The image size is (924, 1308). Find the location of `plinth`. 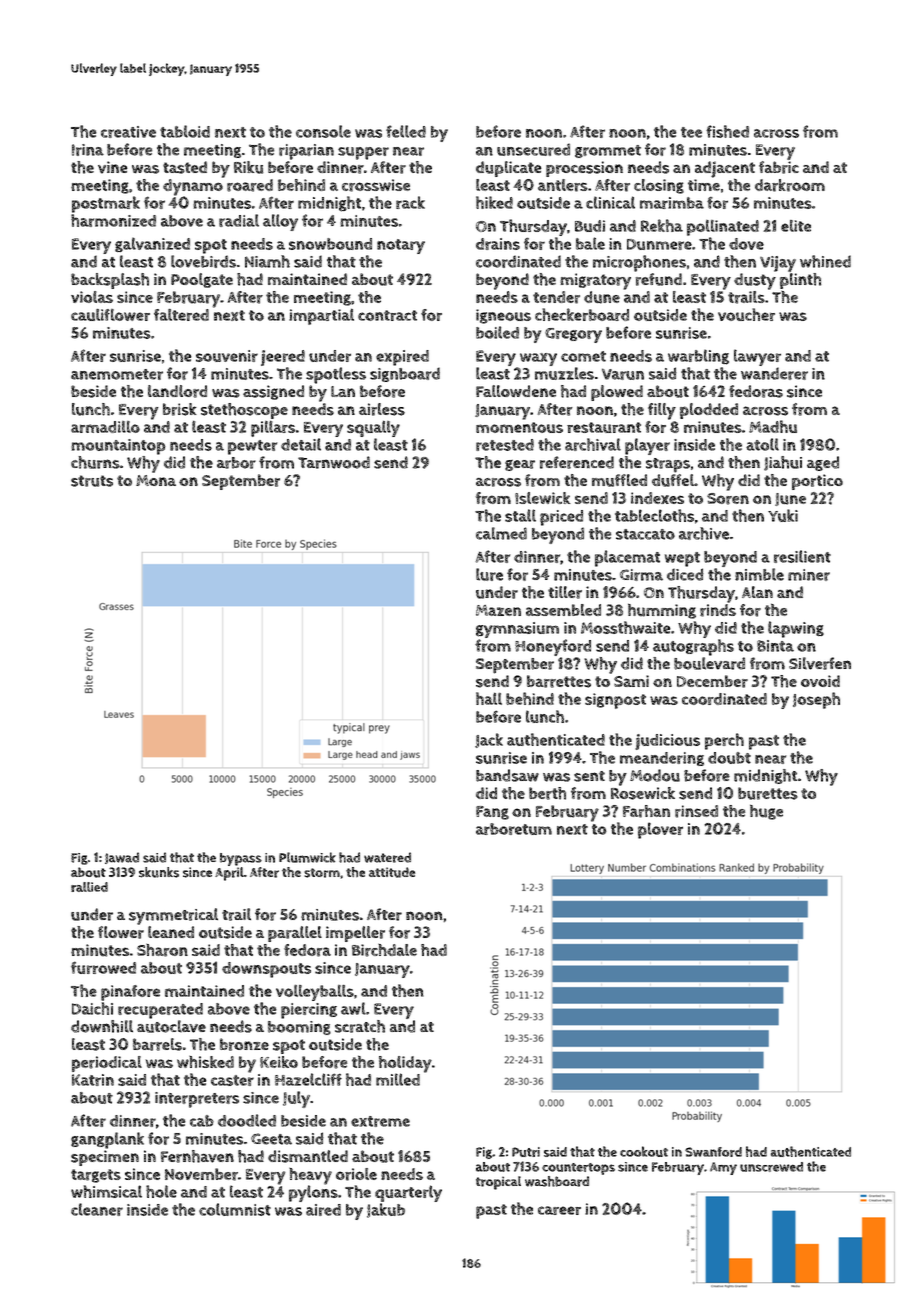

plinth is located at coordinates (800, 281).
